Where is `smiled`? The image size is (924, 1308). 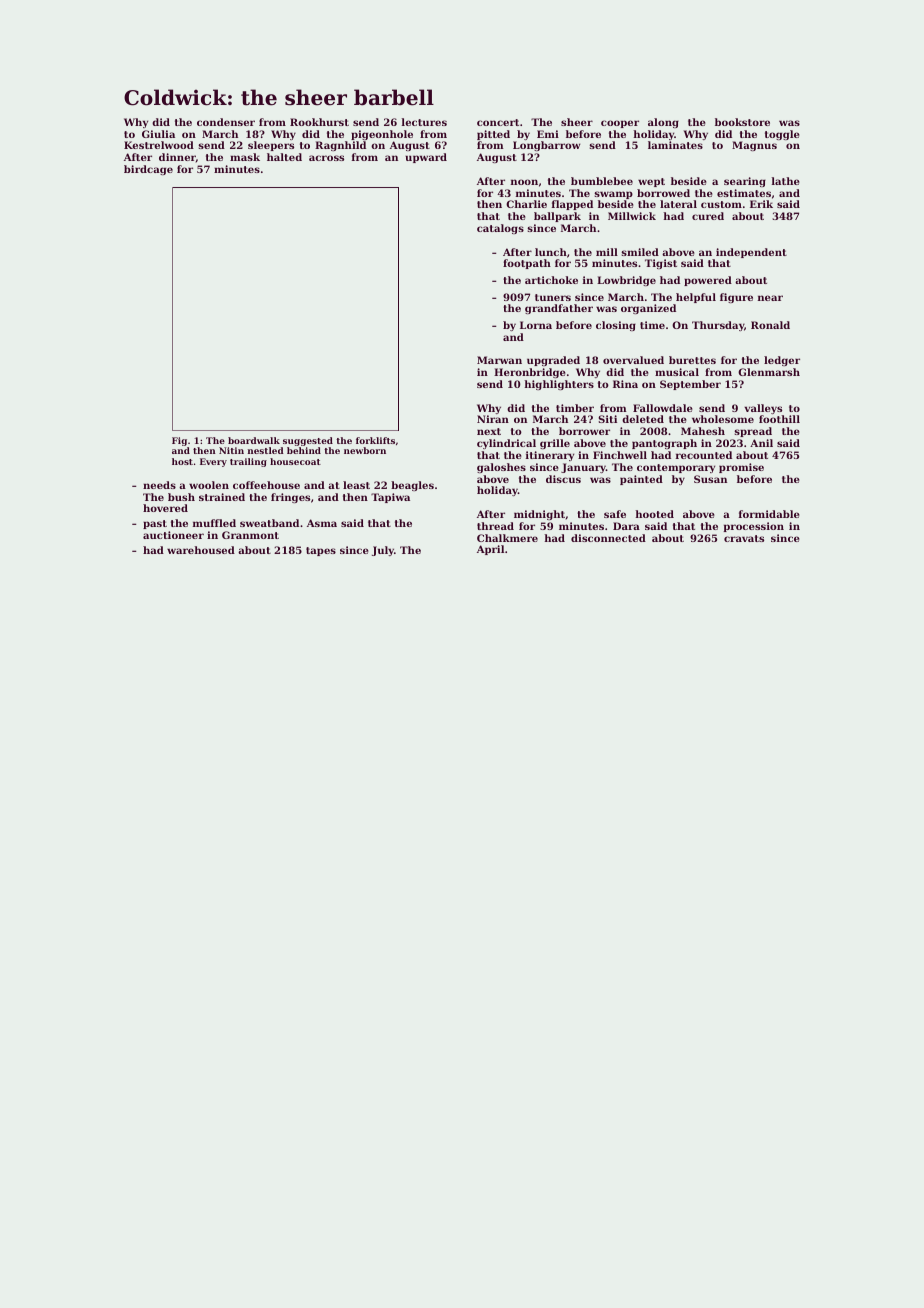
smiled is located at coordinates (640, 252).
